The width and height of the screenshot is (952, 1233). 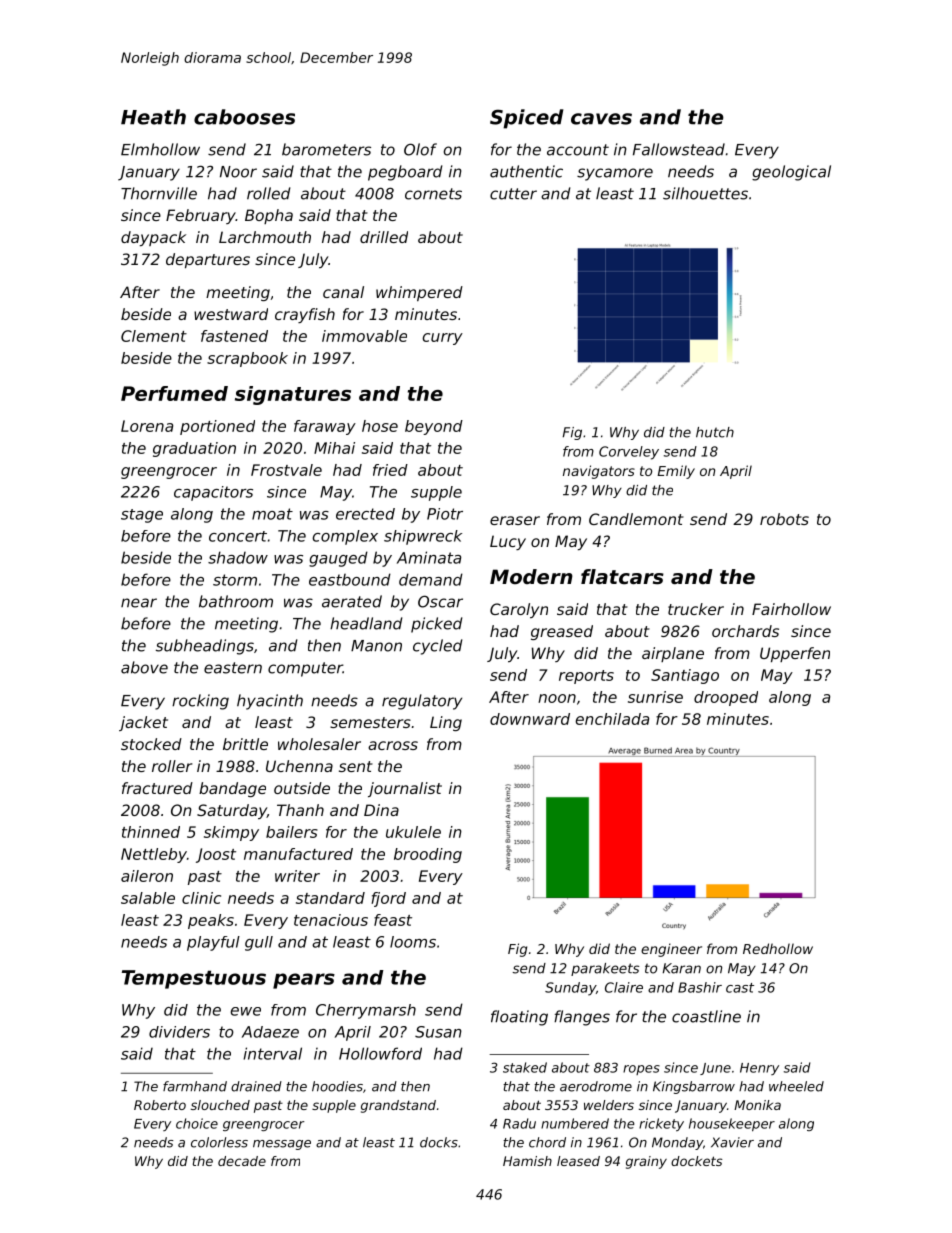 What do you see at coordinates (694, 1087) in the screenshot?
I see `Kingsbarrow` at bounding box center [694, 1087].
